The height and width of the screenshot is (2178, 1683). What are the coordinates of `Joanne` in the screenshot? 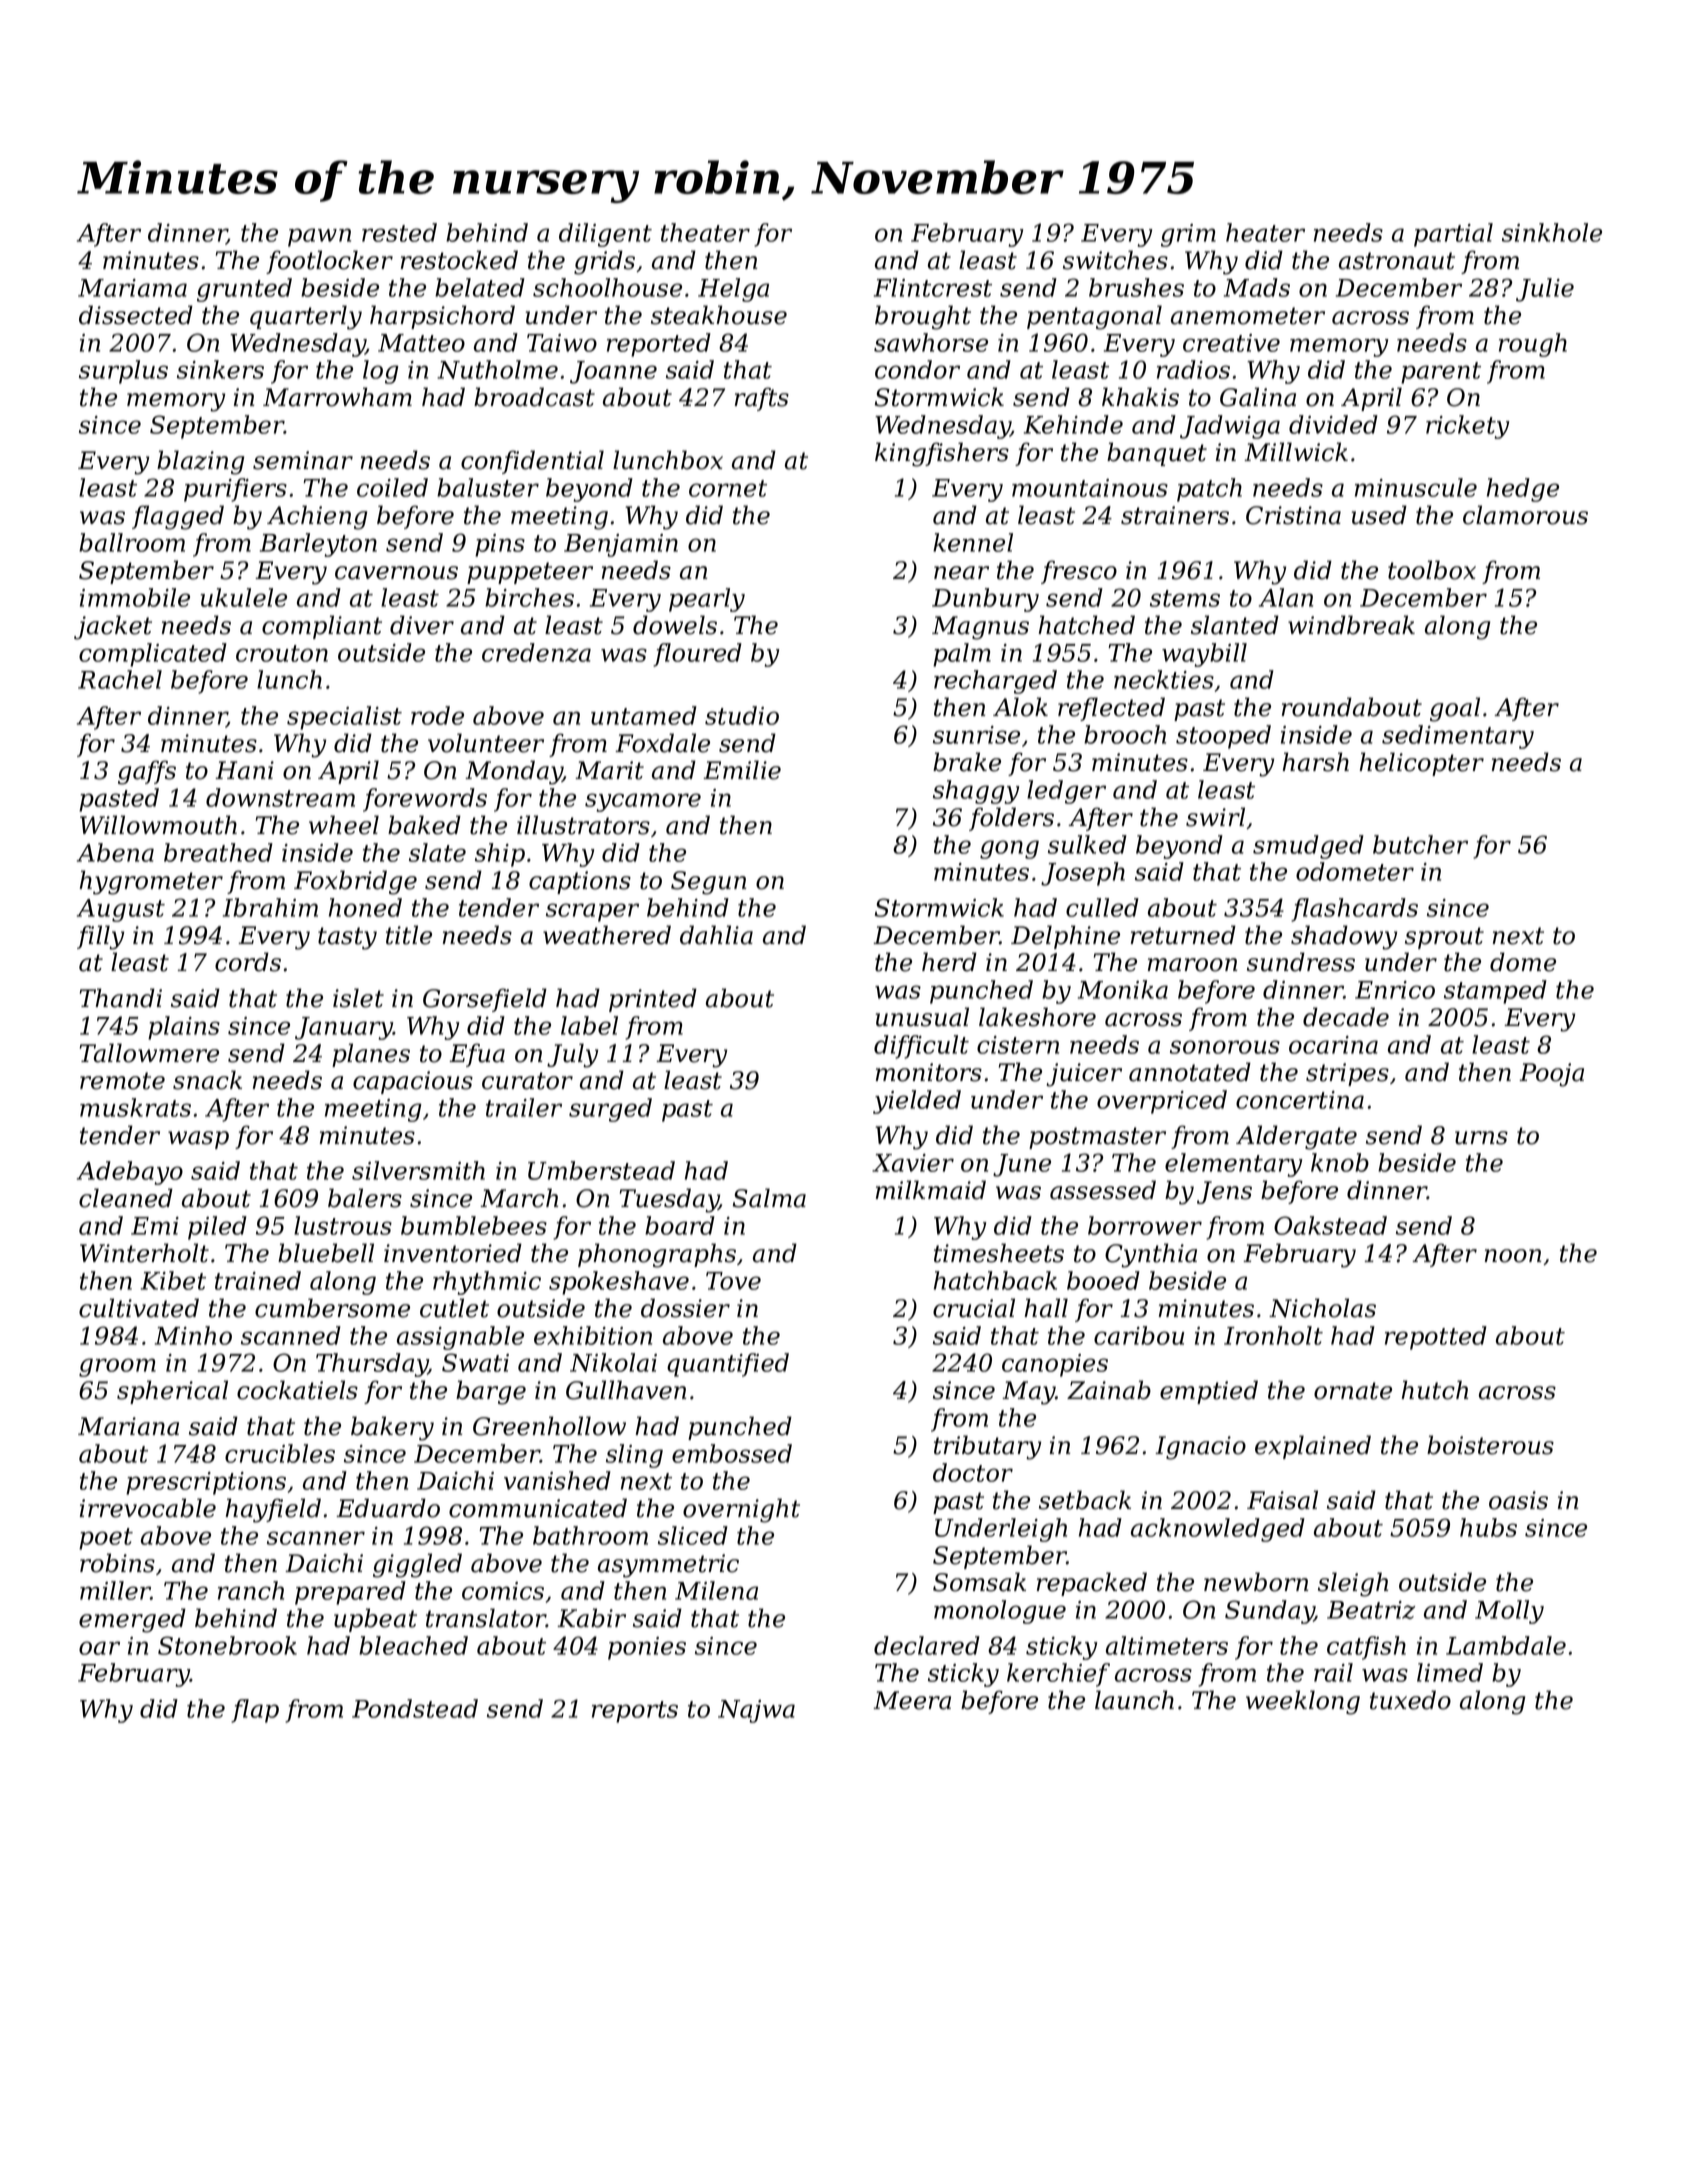 It's located at (613, 372).
